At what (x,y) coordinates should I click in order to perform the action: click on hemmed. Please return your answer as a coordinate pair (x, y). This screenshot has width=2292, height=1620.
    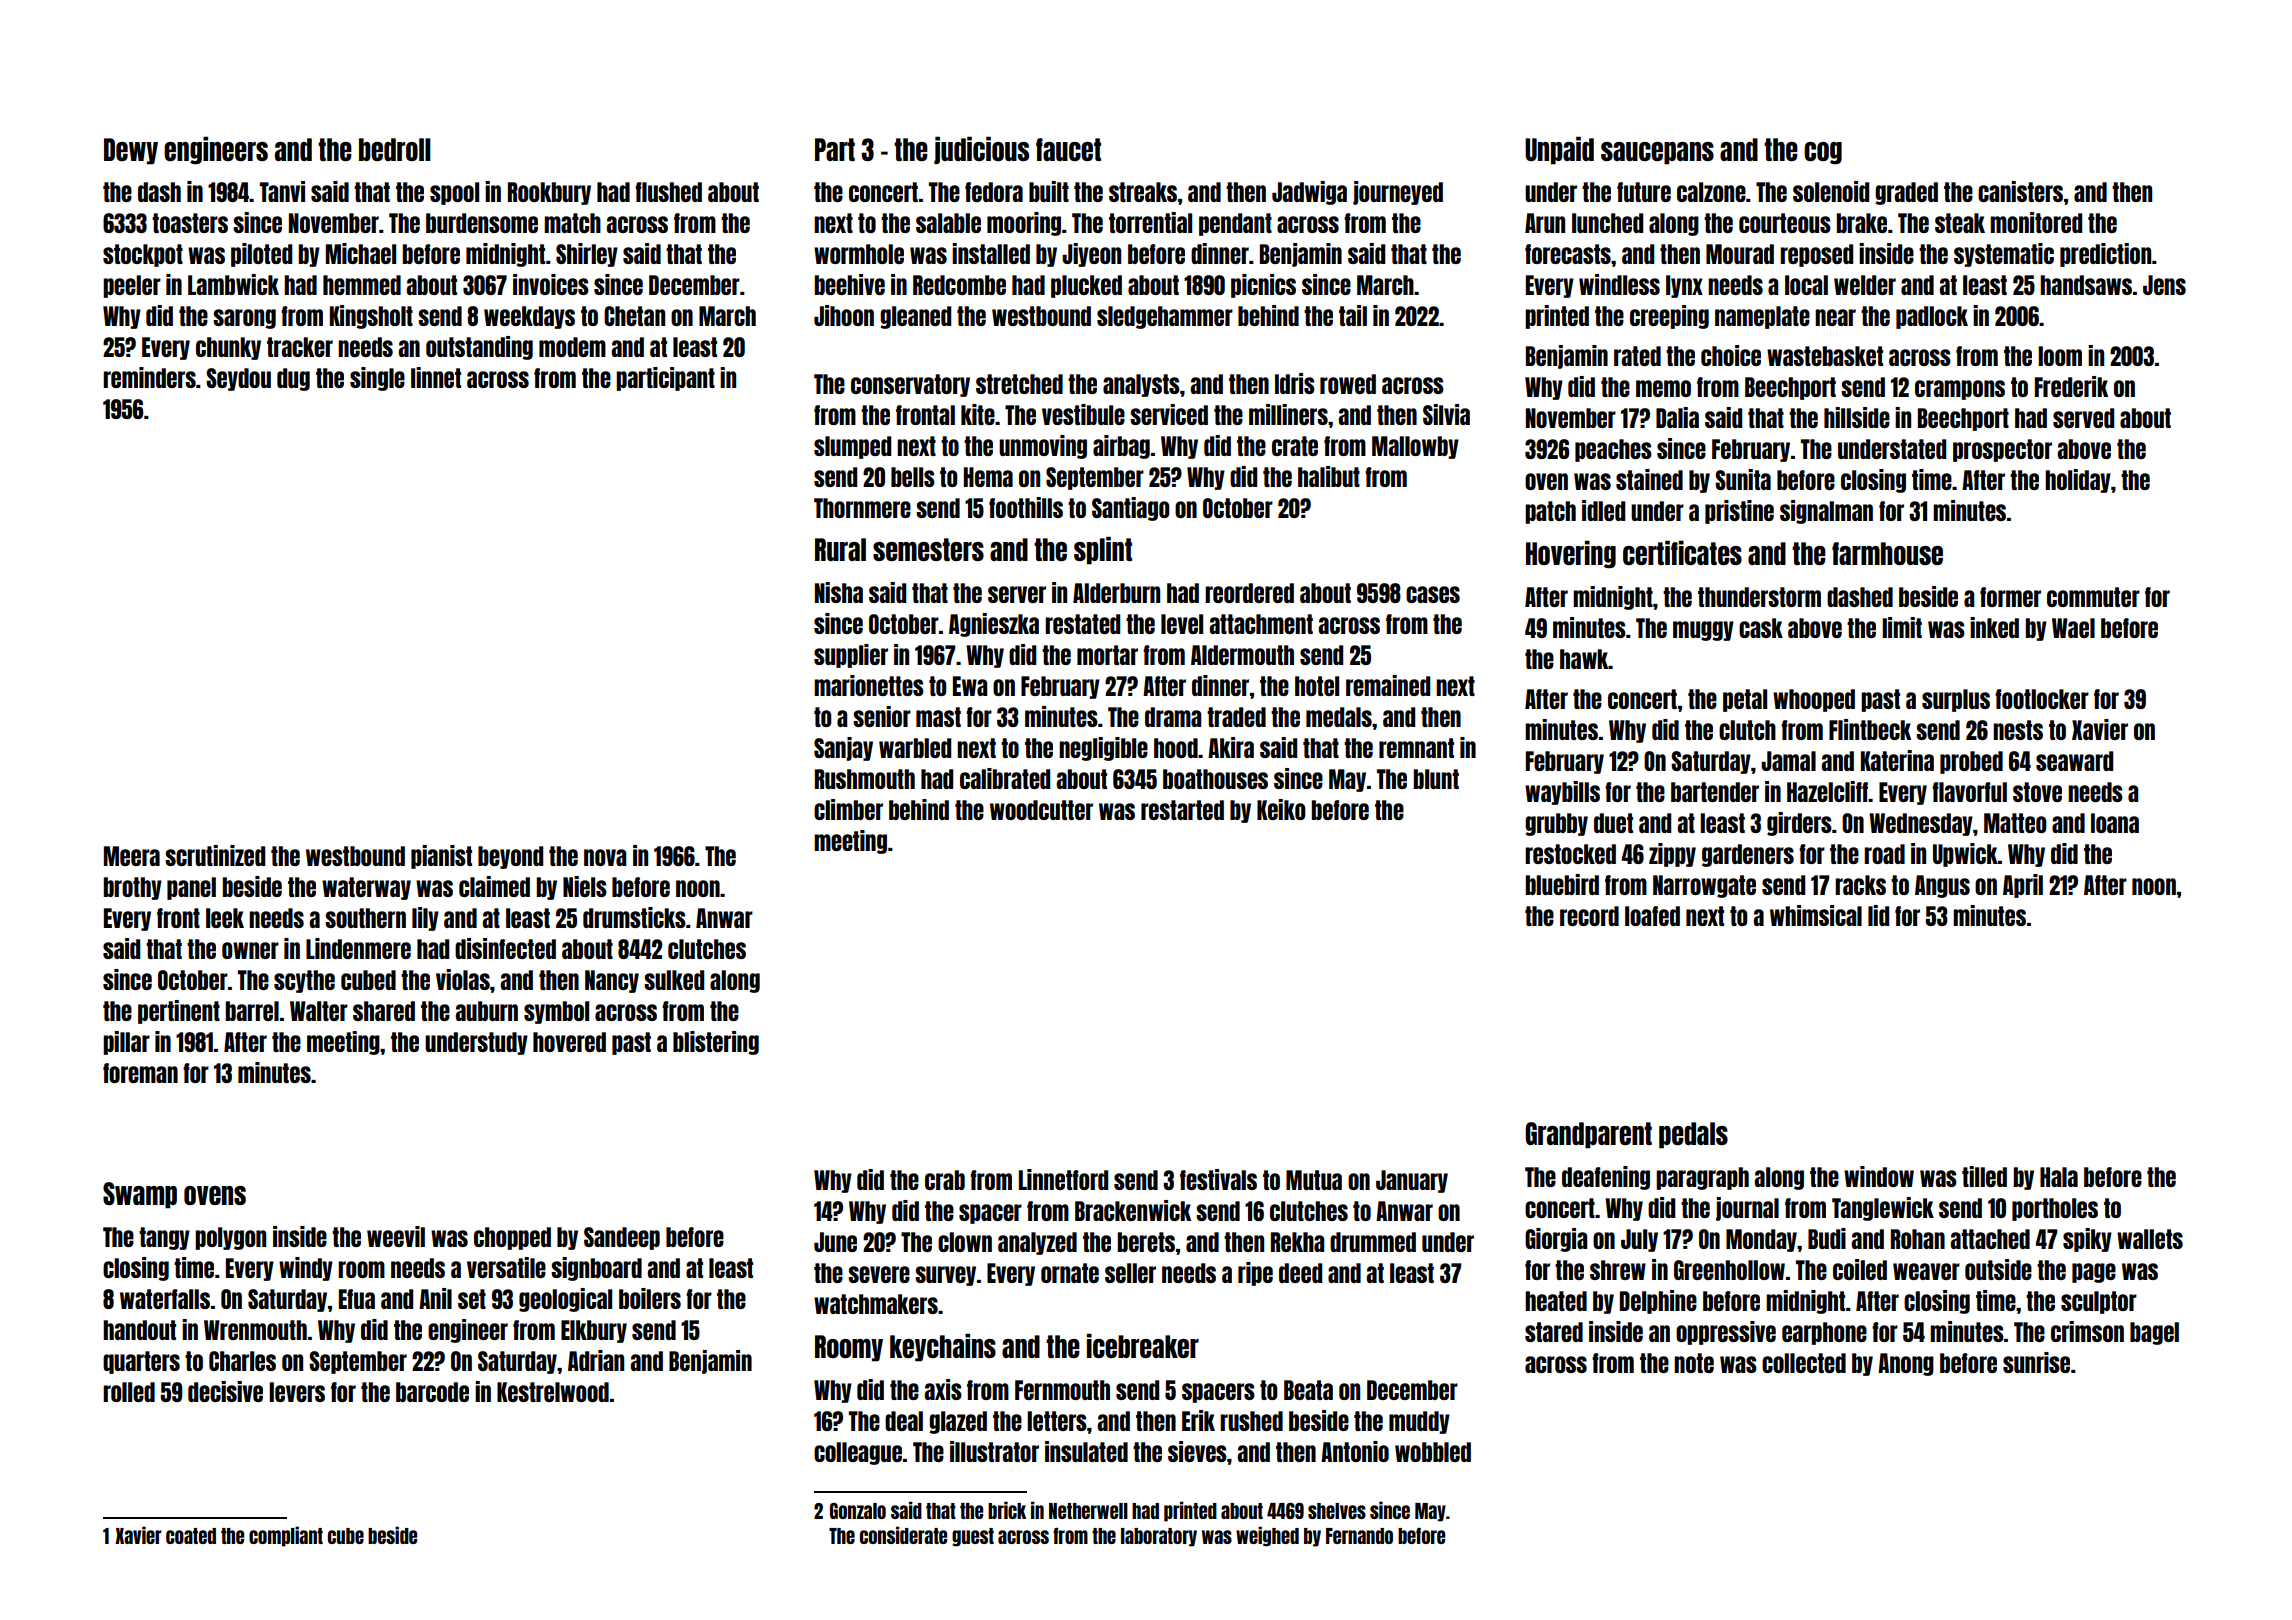
    Looking at the image, I should click on (362, 285).
